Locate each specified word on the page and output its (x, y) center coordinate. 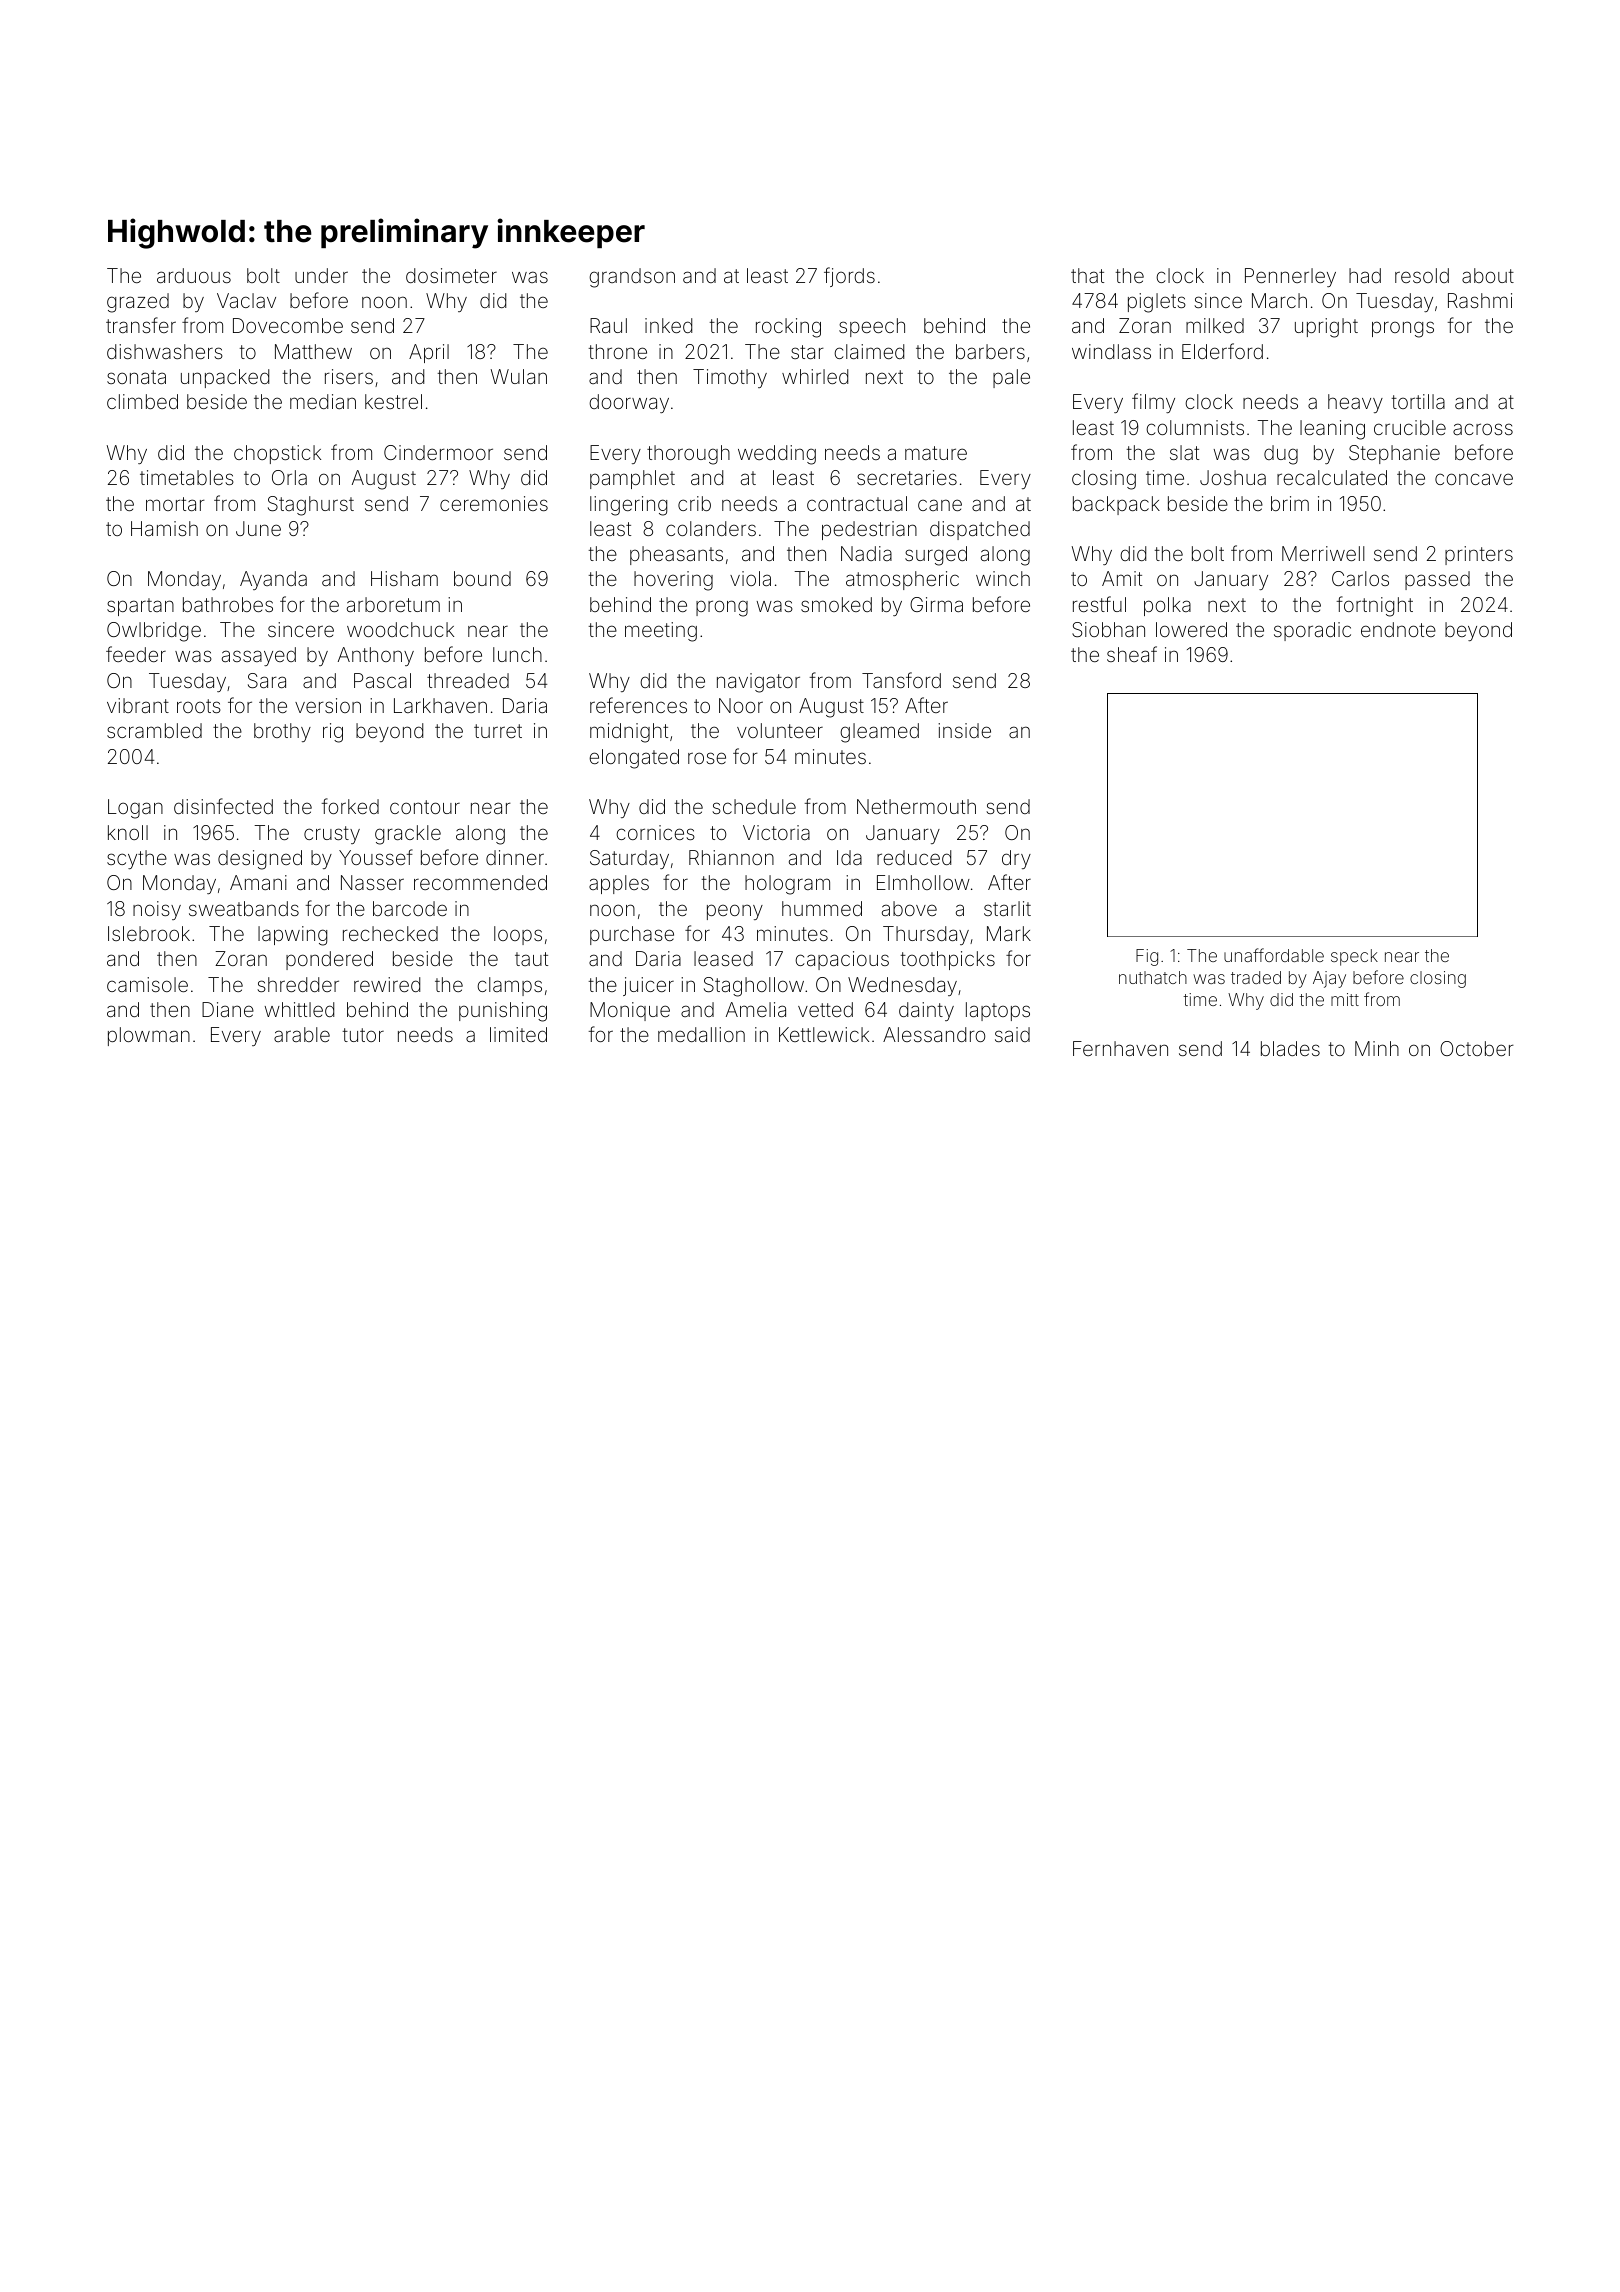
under (321, 275)
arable (302, 1034)
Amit (1122, 578)
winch (1003, 578)
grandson (632, 278)
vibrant (138, 705)
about (1488, 275)
